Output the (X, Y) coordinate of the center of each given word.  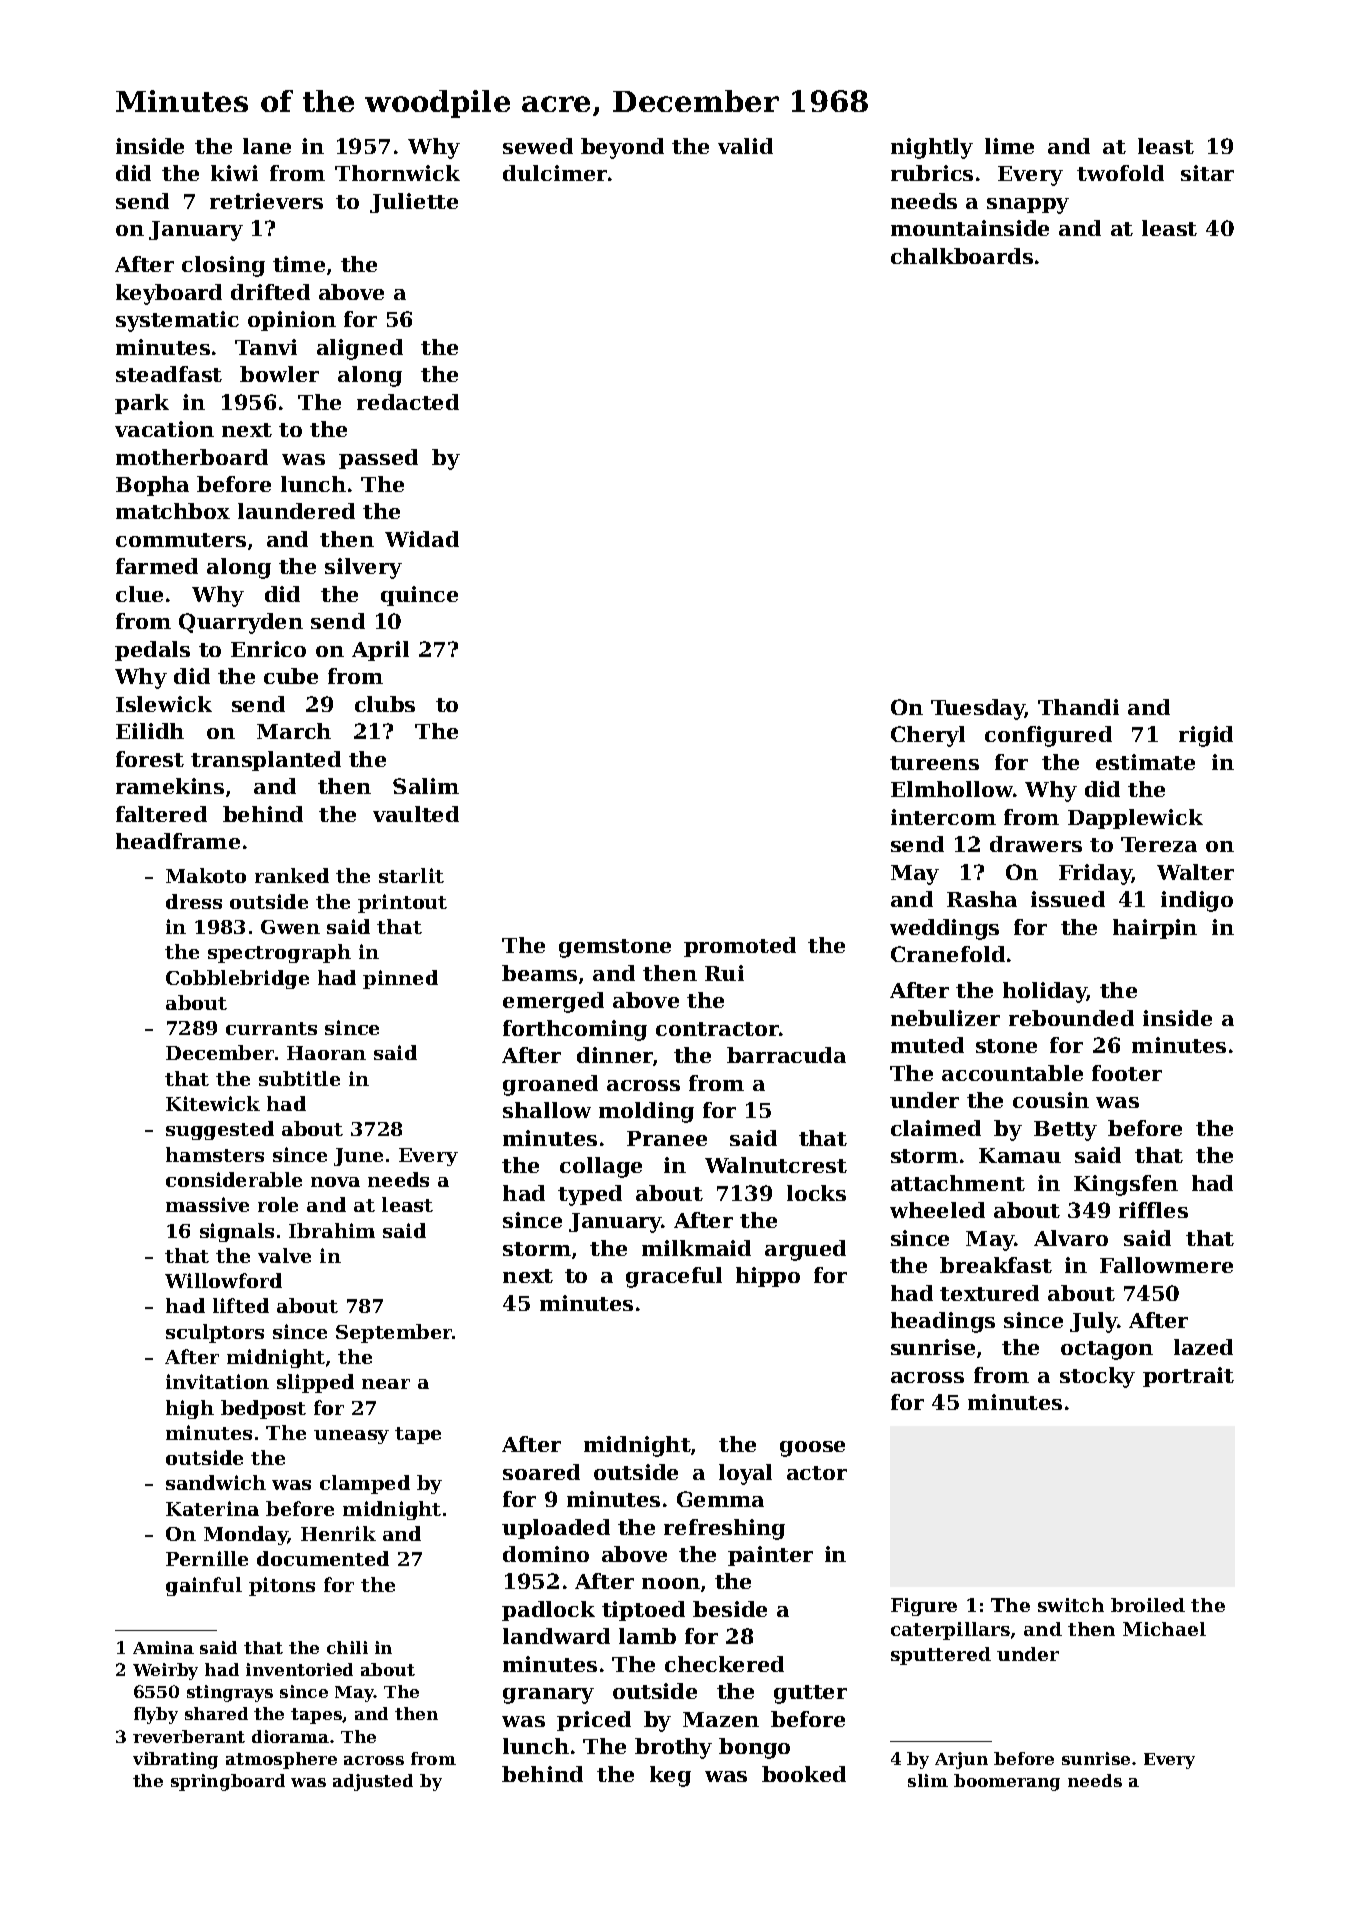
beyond (622, 148)
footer (1127, 1073)
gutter (810, 1694)
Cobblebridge (237, 979)
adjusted (373, 1782)
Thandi (1078, 707)
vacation (164, 429)
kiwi (234, 173)
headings (943, 1322)
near (386, 1384)
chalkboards (962, 256)
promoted (740, 947)
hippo (768, 1277)
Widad (422, 539)
